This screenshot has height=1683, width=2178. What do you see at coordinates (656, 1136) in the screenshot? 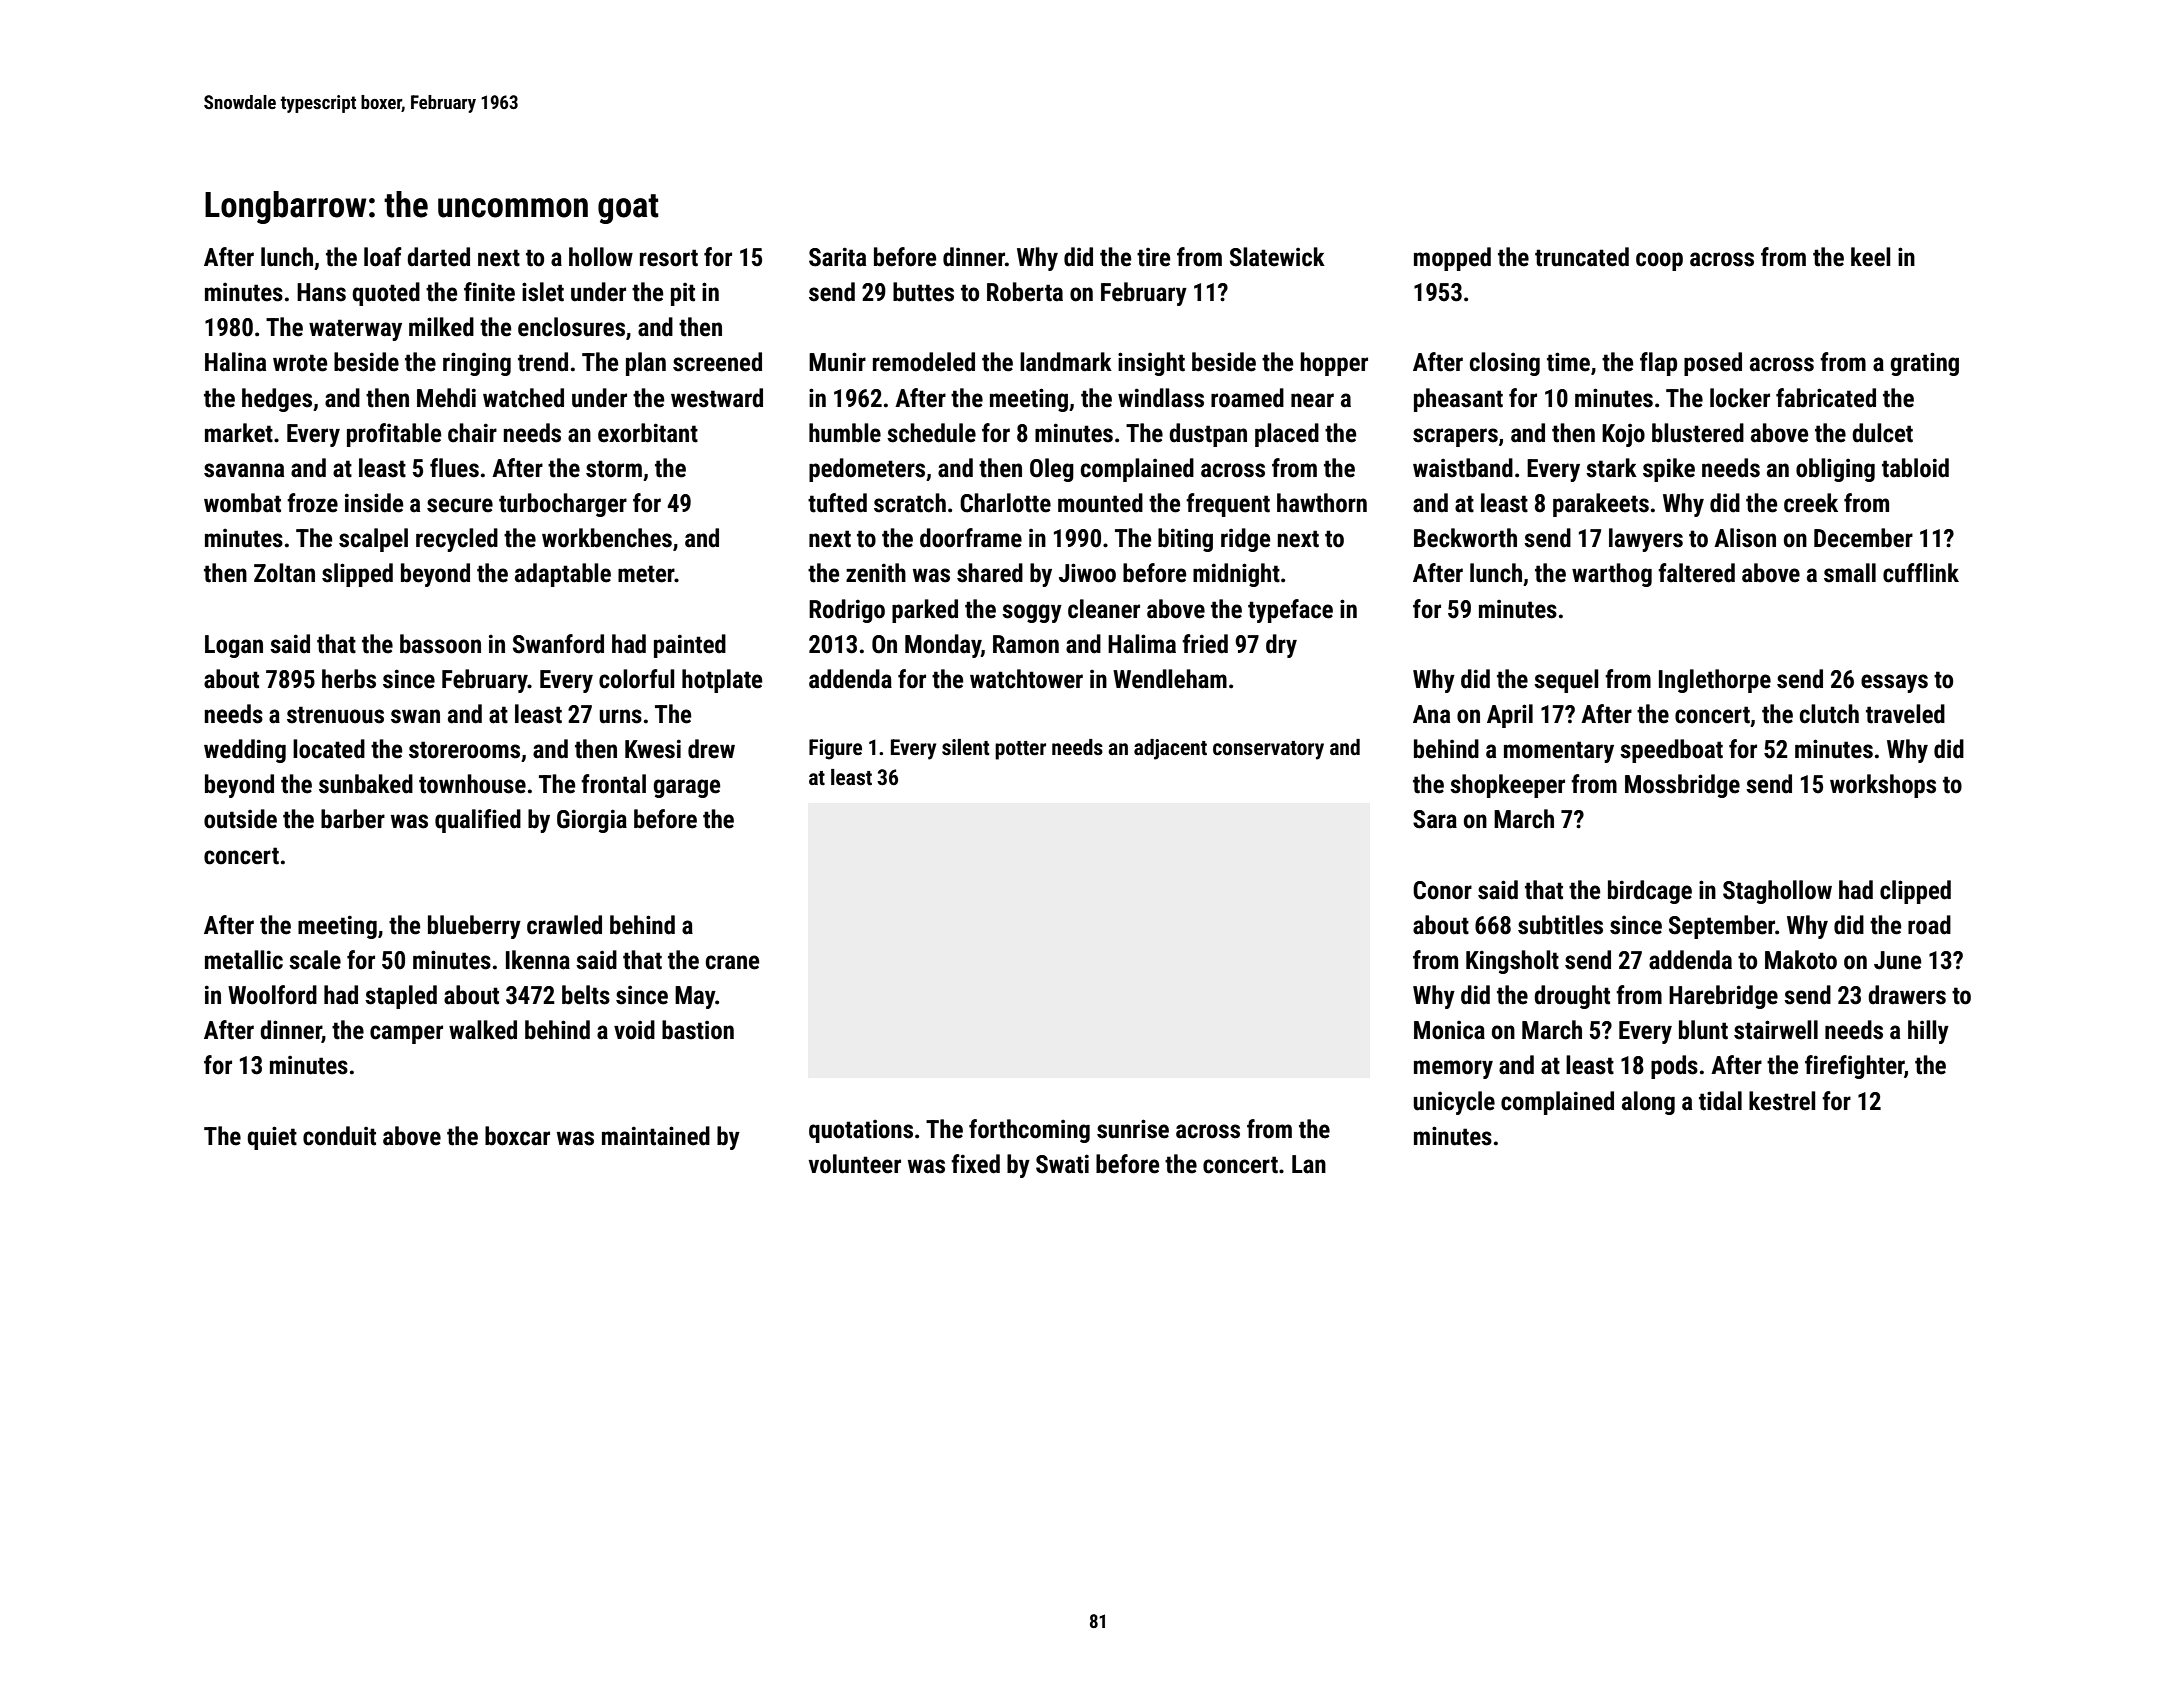
I see `maintained` at bounding box center [656, 1136].
